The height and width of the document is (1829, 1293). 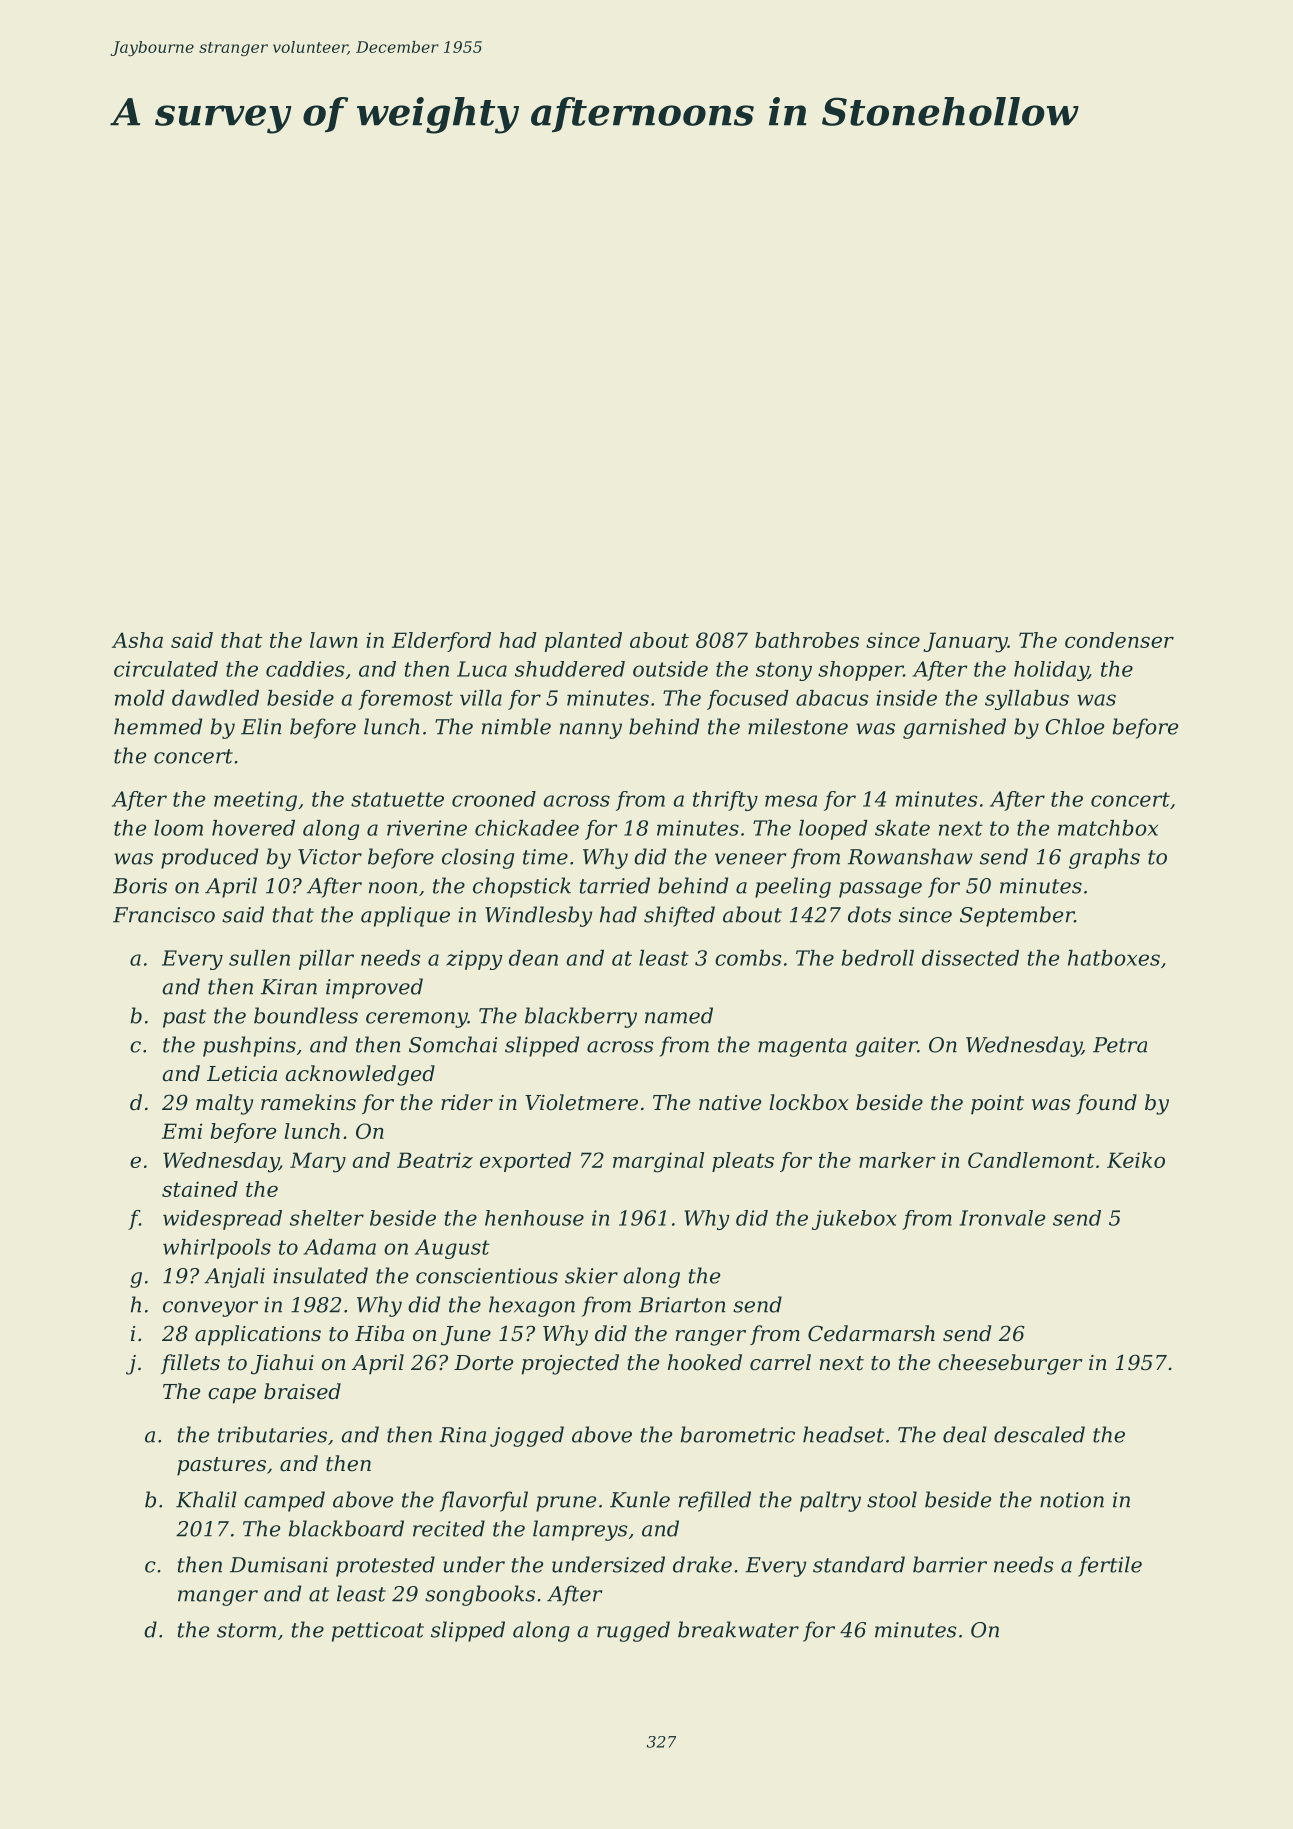 I want to click on descaled, so click(x=1039, y=1434).
